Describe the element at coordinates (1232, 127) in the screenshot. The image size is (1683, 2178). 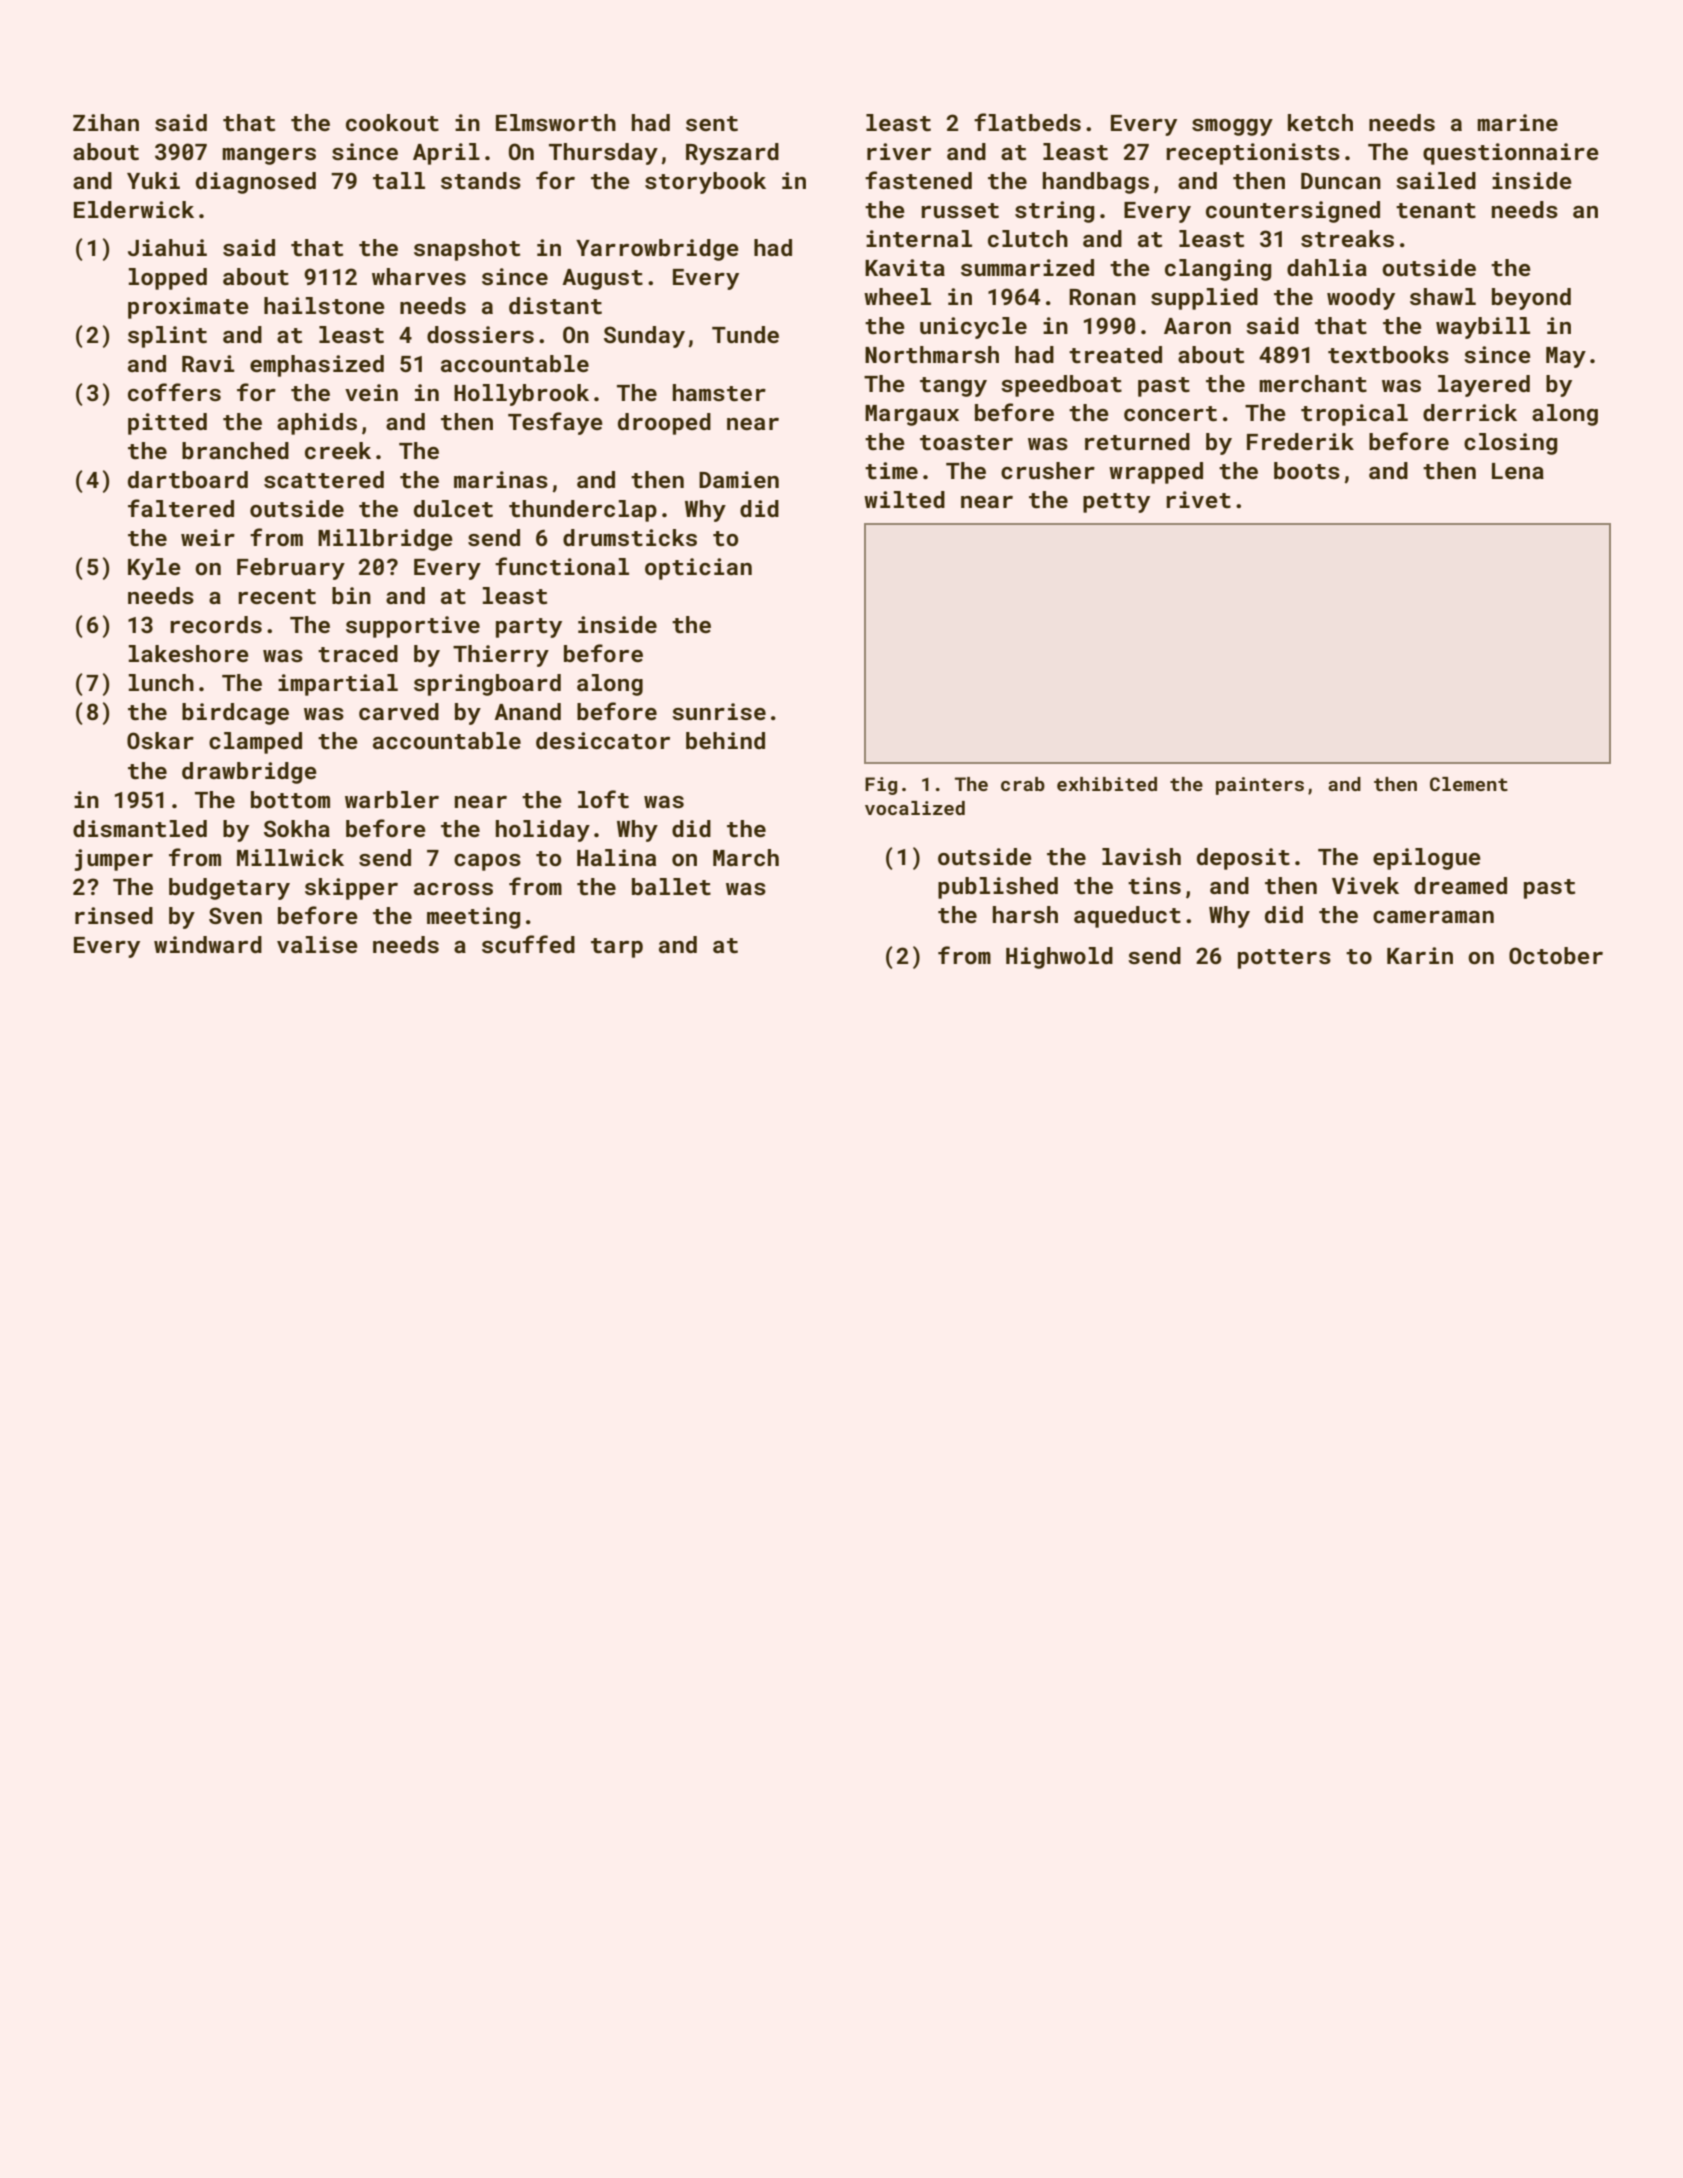
I see `smoggy` at that location.
